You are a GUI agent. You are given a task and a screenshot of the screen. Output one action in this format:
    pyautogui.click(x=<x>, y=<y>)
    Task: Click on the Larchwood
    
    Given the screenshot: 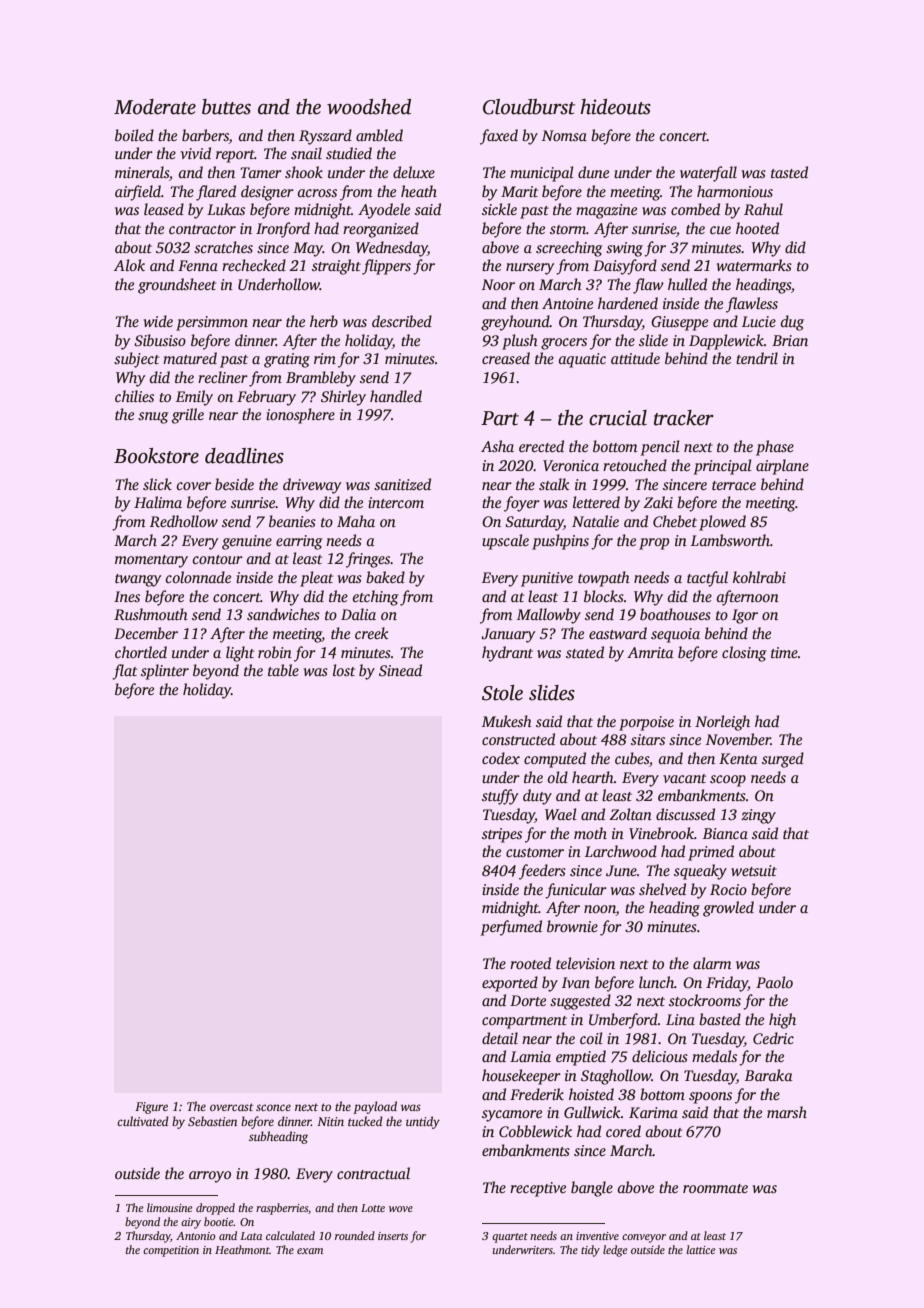 What is the action you would take?
    pyautogui.click(x=621, y=851)
